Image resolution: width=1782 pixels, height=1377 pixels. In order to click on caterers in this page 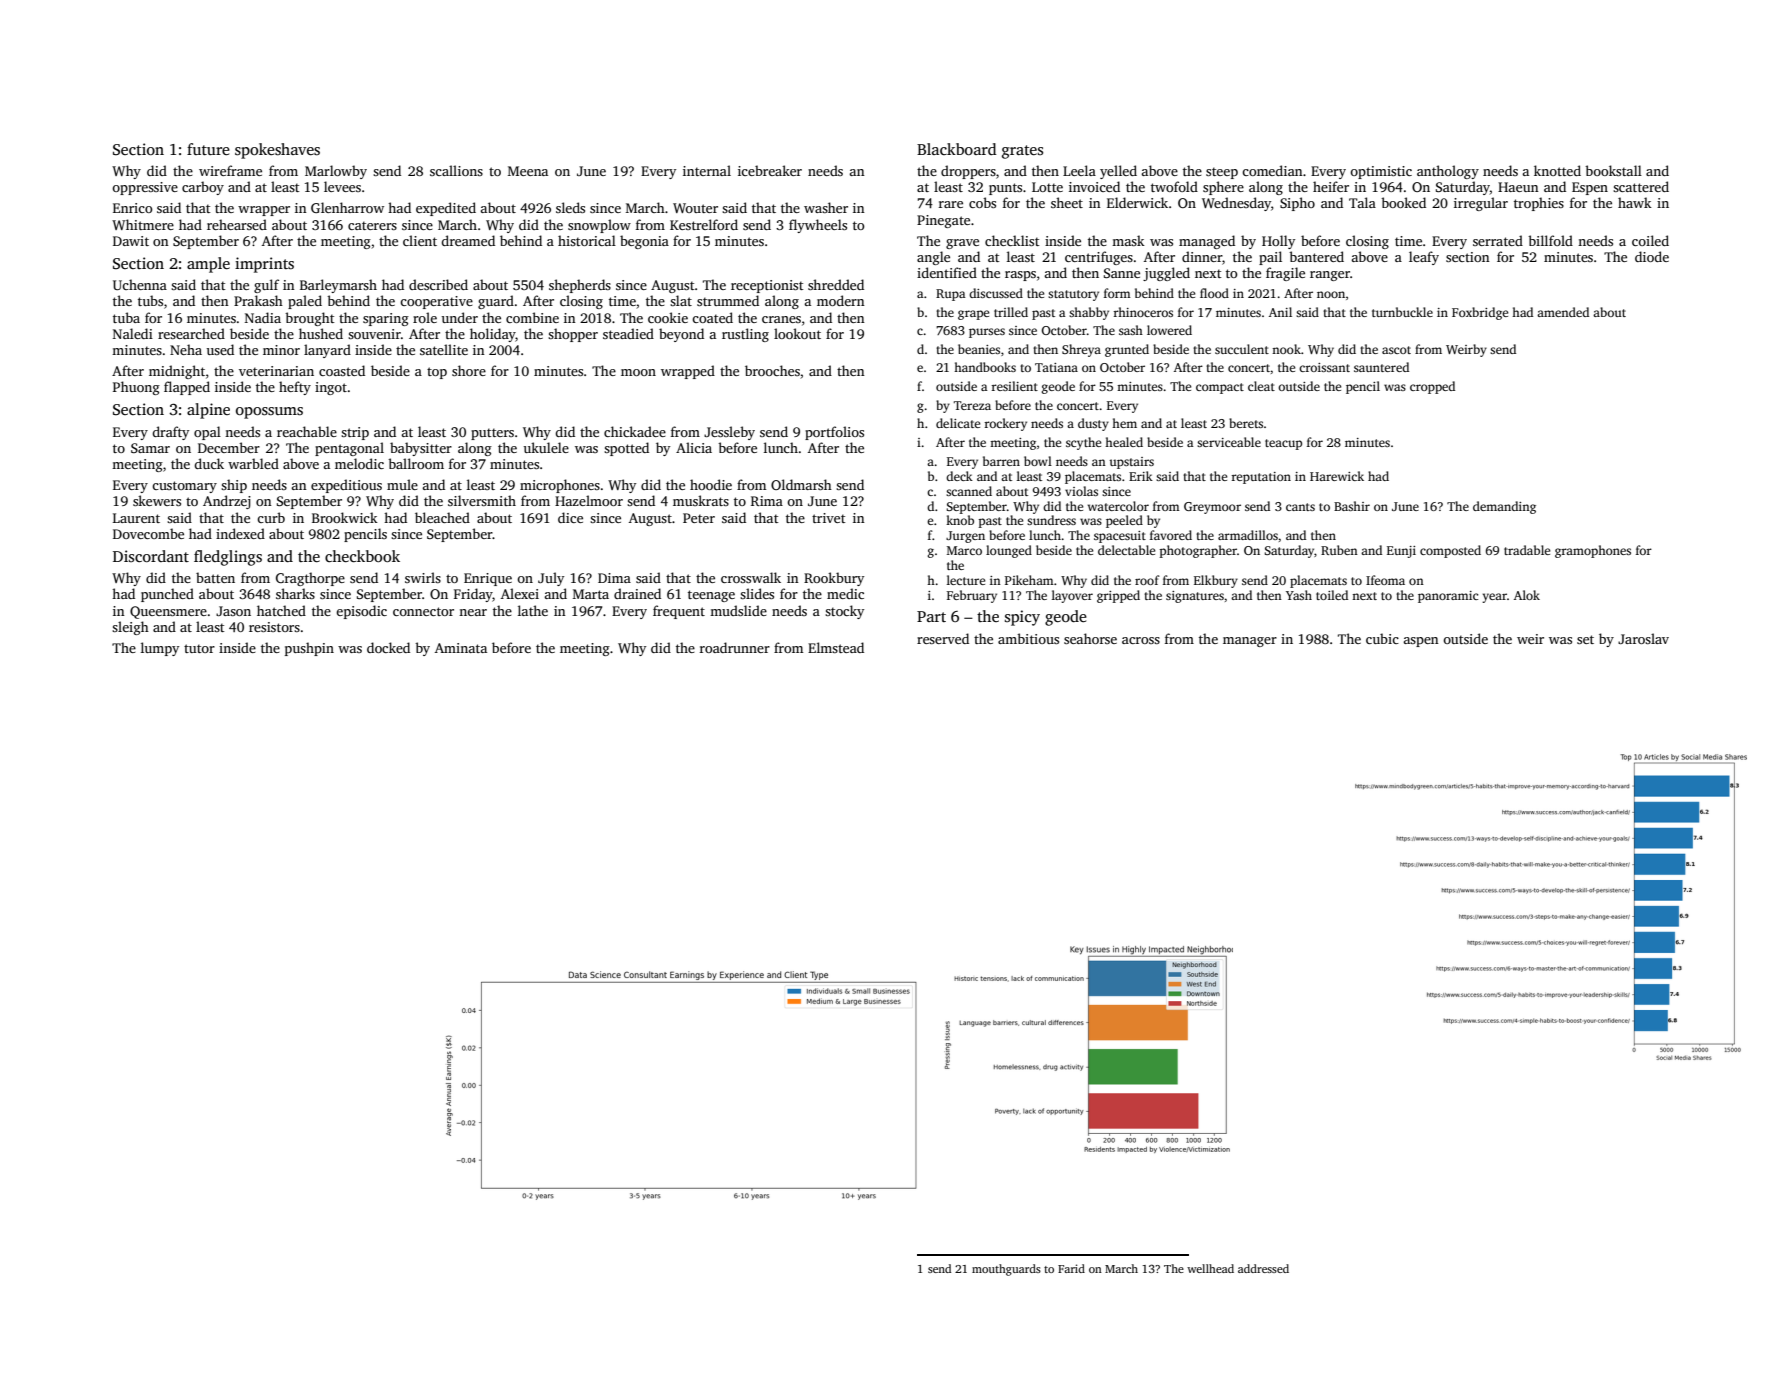, I will do `click(372, 225)`.
